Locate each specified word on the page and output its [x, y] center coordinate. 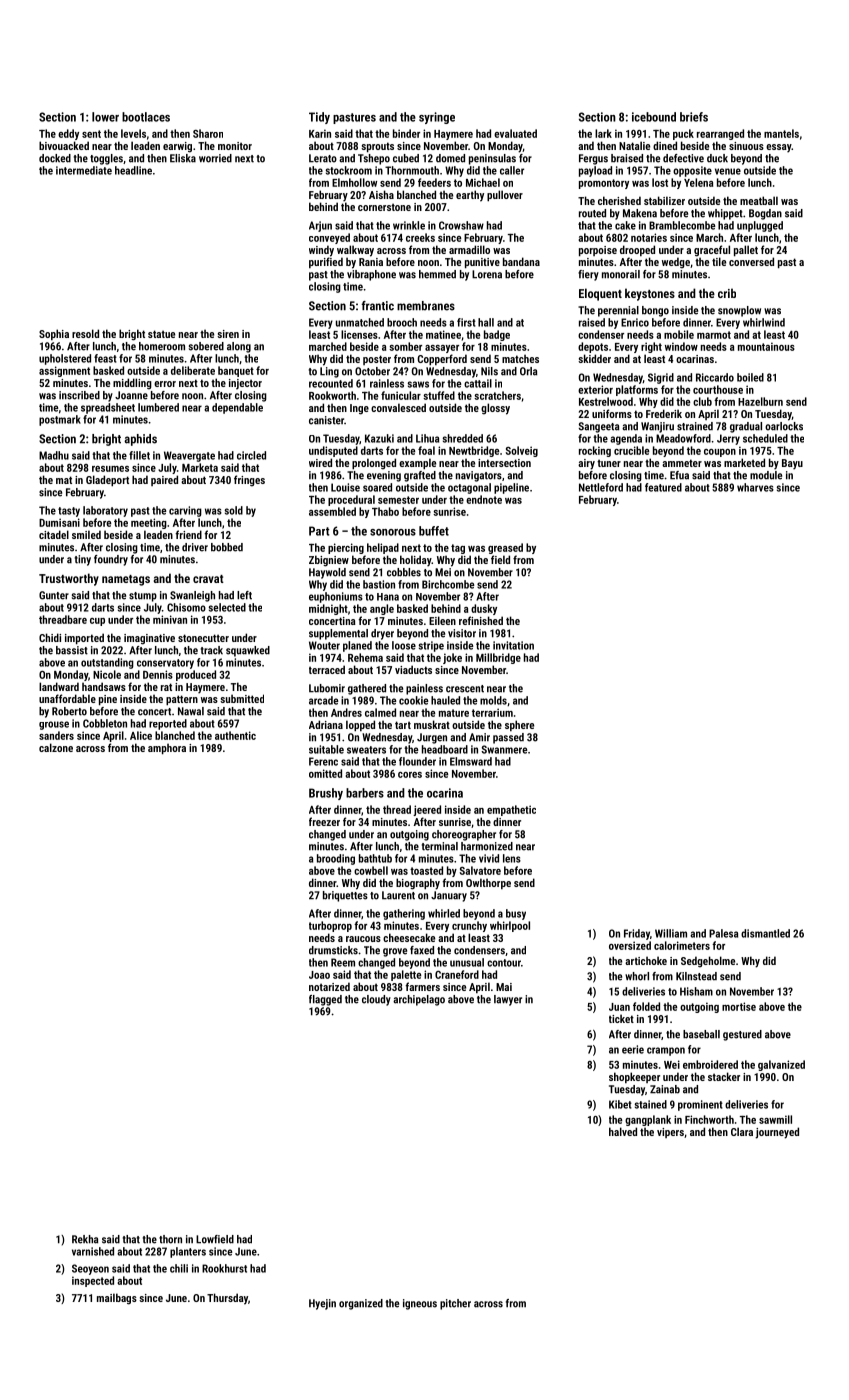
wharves [755, 487]
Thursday [227, 1299]
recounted [331, 383]
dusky [484, 609]
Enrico [635, 322]
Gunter [54, 595]
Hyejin [322, 1304]
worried [215, 158]
